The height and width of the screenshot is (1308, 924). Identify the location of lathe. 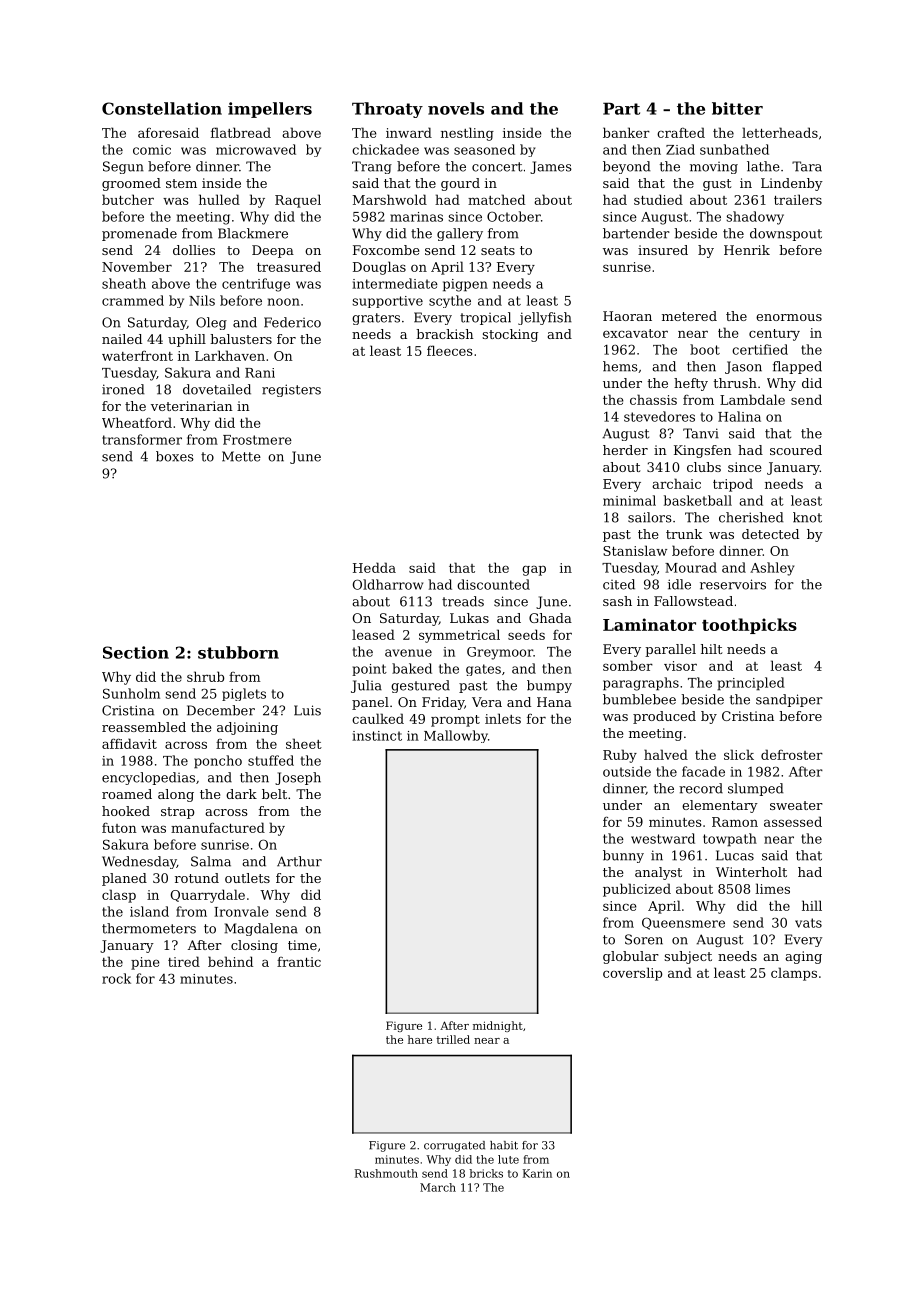
(763, 166).
